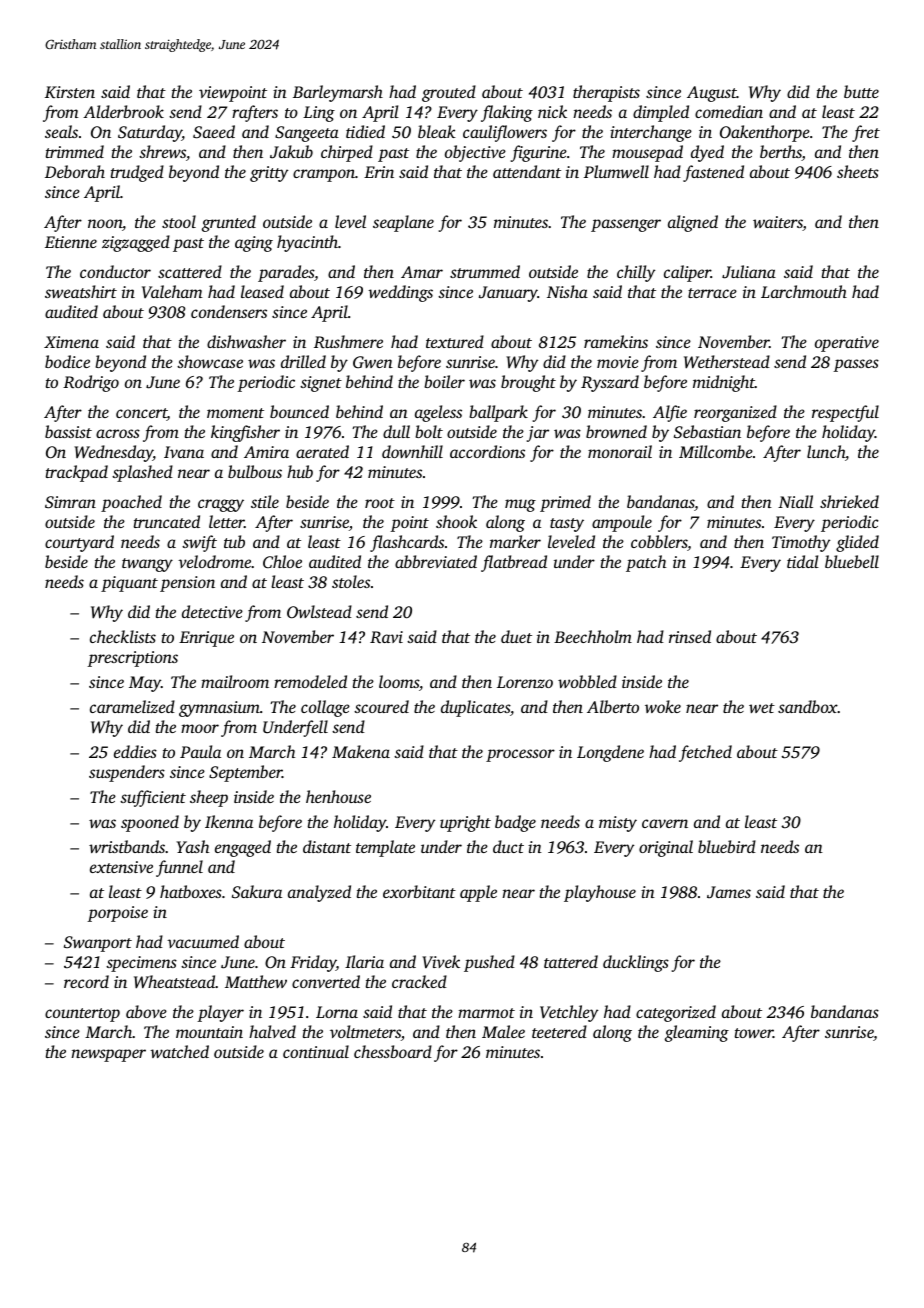 The image size is (924, 1308). Describe the element at coordinates (132, 659) in the image. I see `prescriptions` at that location.
